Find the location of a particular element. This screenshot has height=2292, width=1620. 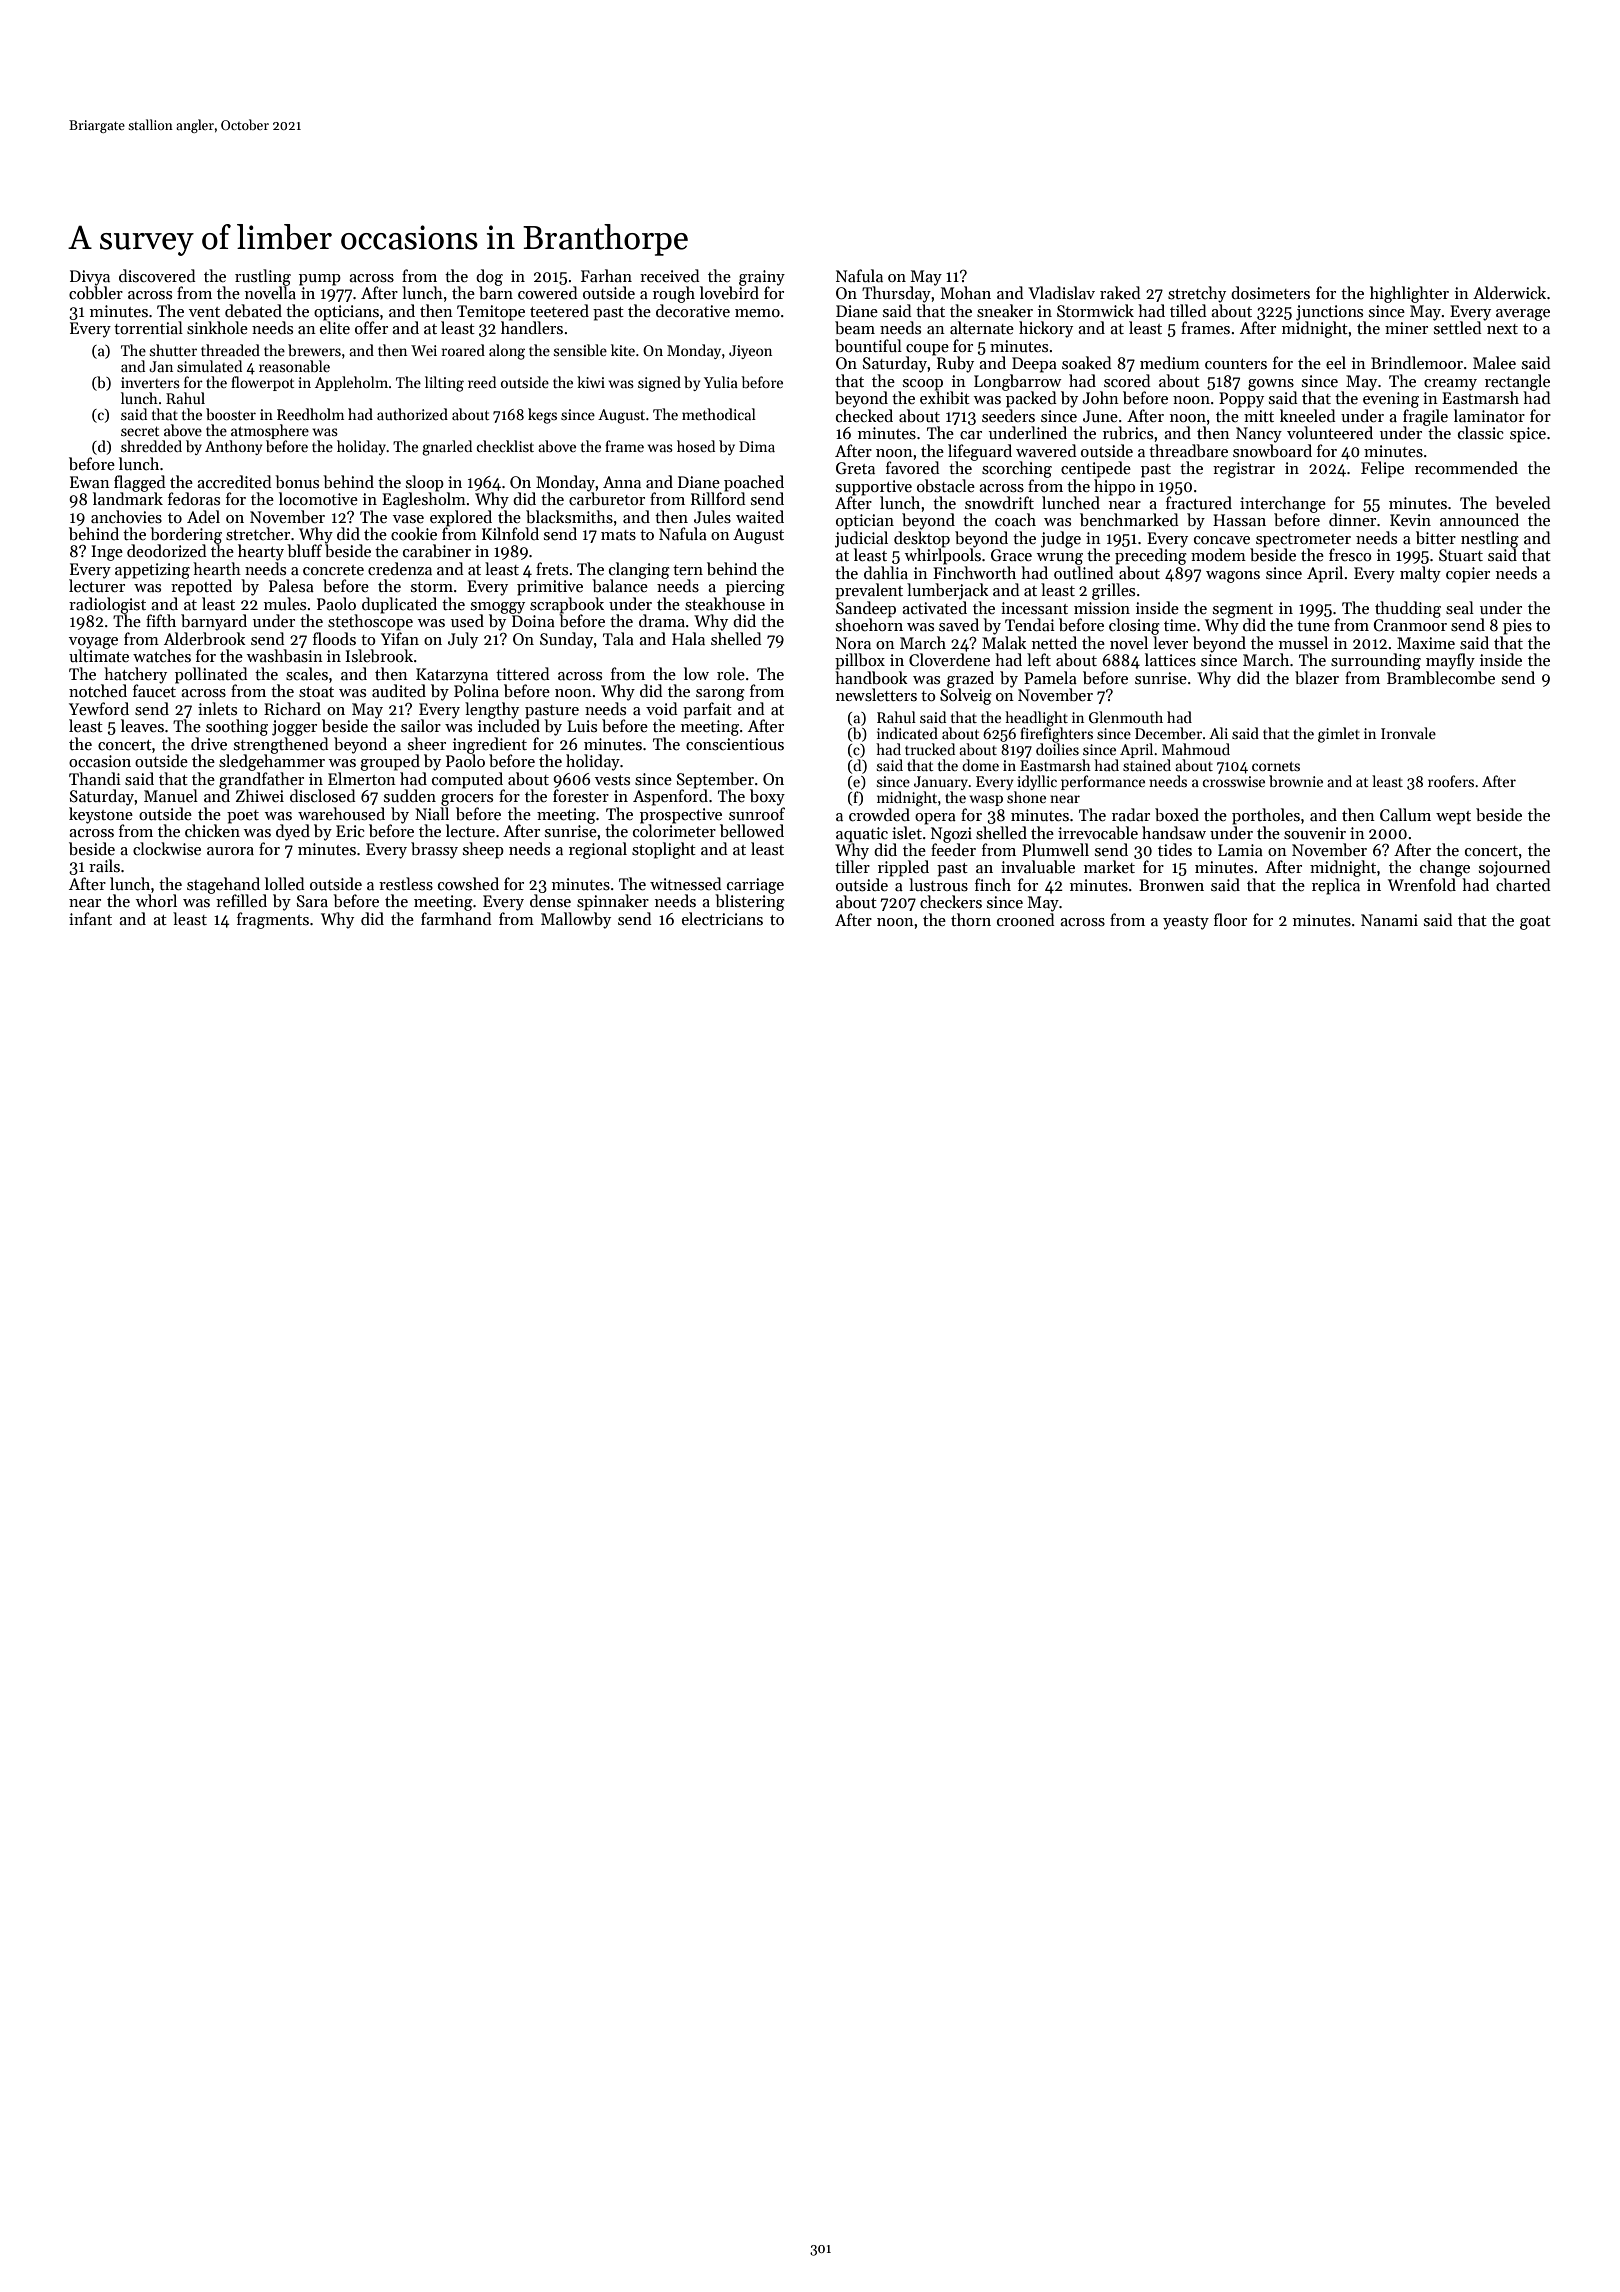

portholes is located at coordinates (1266, 816).
